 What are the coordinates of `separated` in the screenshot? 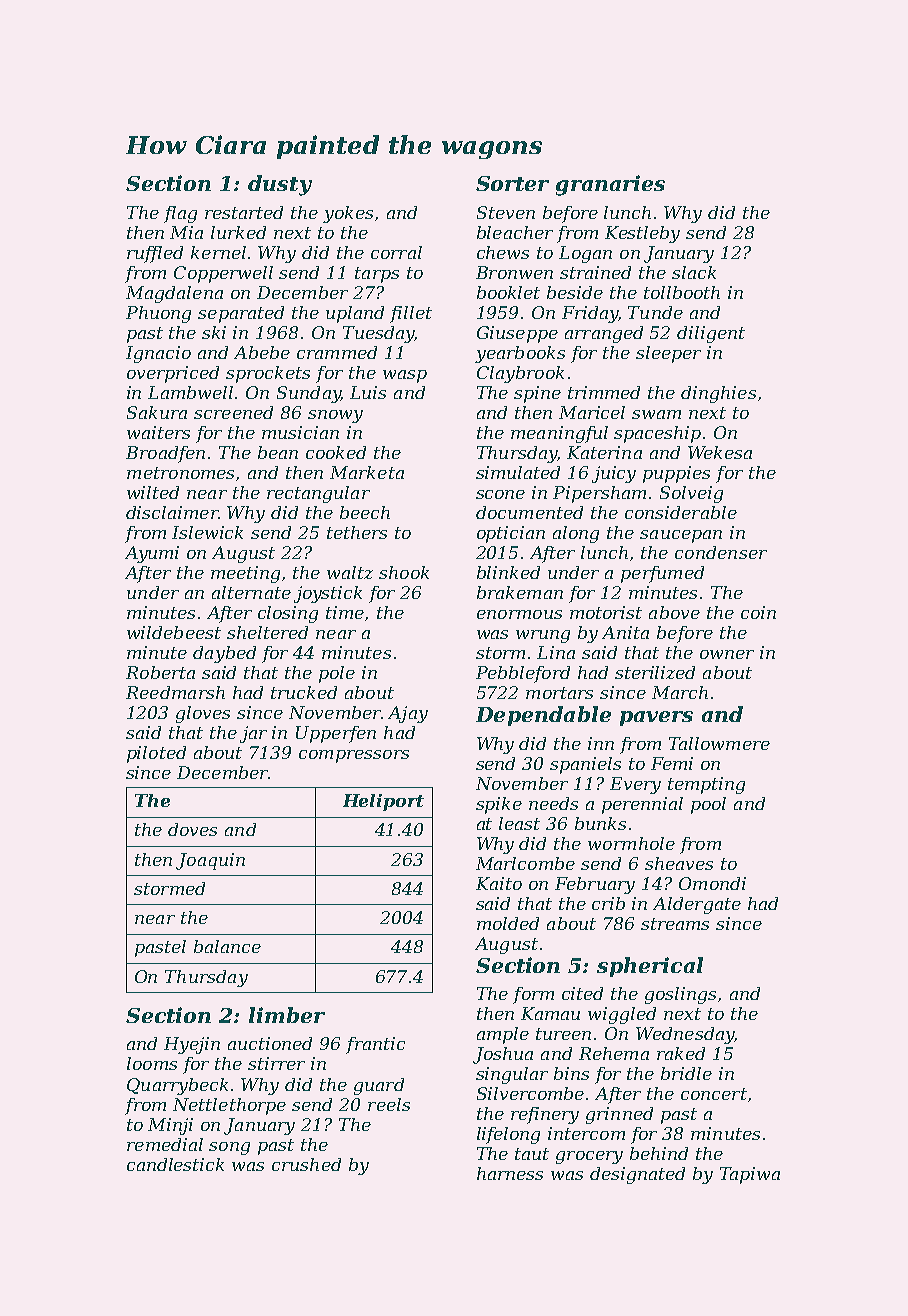 It's located at (241, 314).
